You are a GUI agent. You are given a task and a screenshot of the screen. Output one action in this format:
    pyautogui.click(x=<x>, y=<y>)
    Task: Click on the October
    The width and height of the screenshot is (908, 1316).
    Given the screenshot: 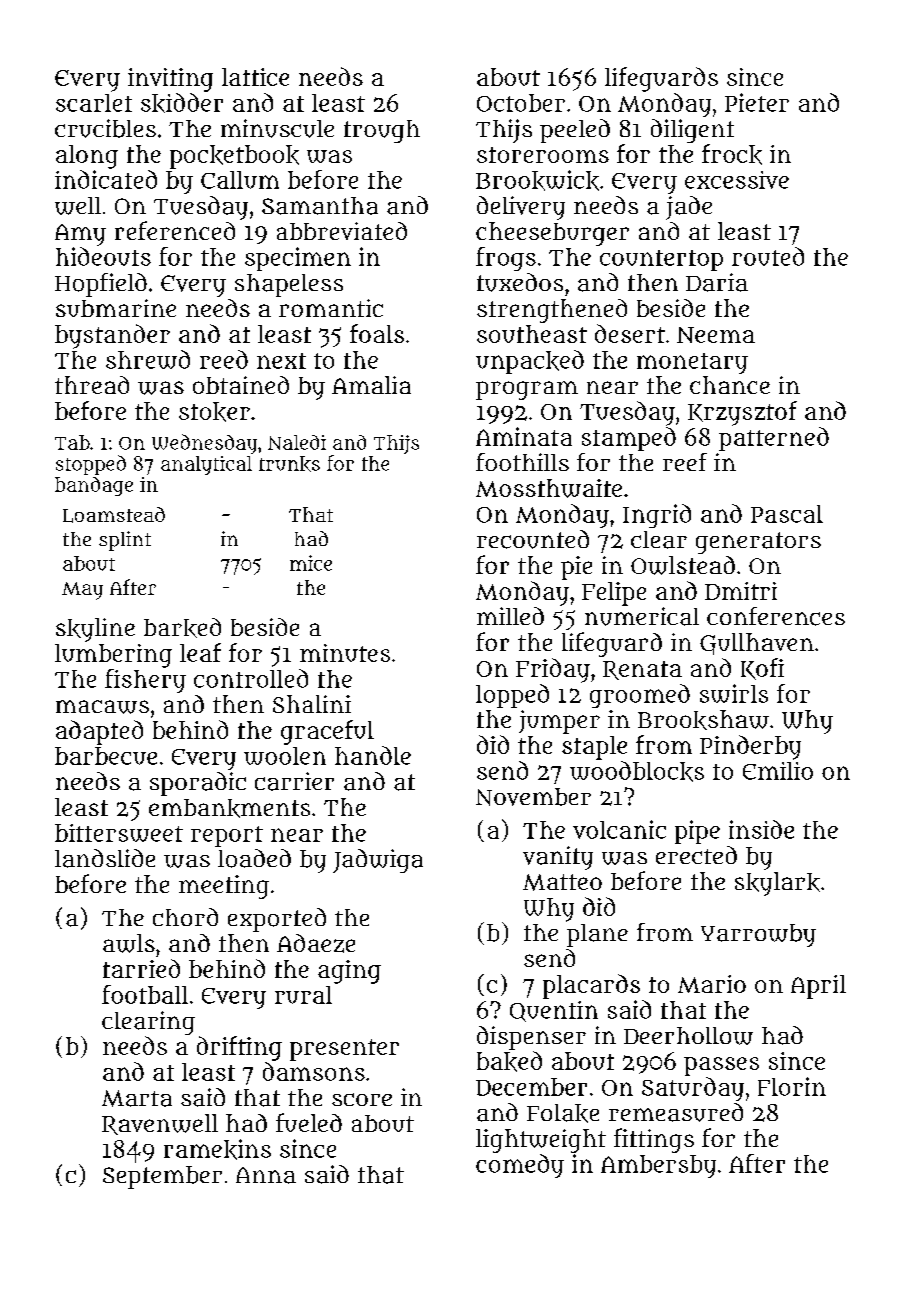 What is the action you would take?
    pyautogui.click(x=521, y=103)
